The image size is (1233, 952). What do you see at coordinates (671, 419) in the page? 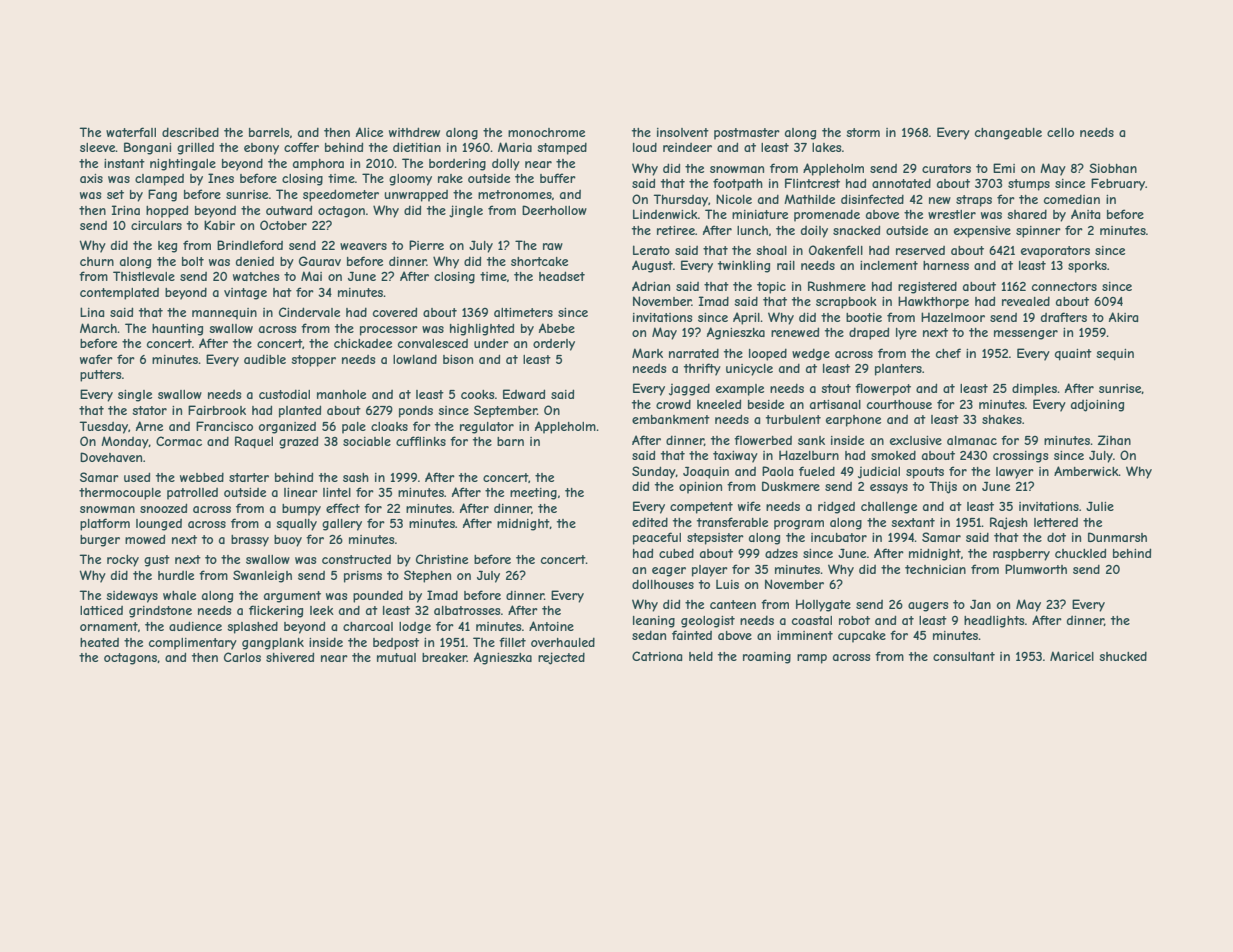
I see `embankment` at bounding box center [671, 419].
